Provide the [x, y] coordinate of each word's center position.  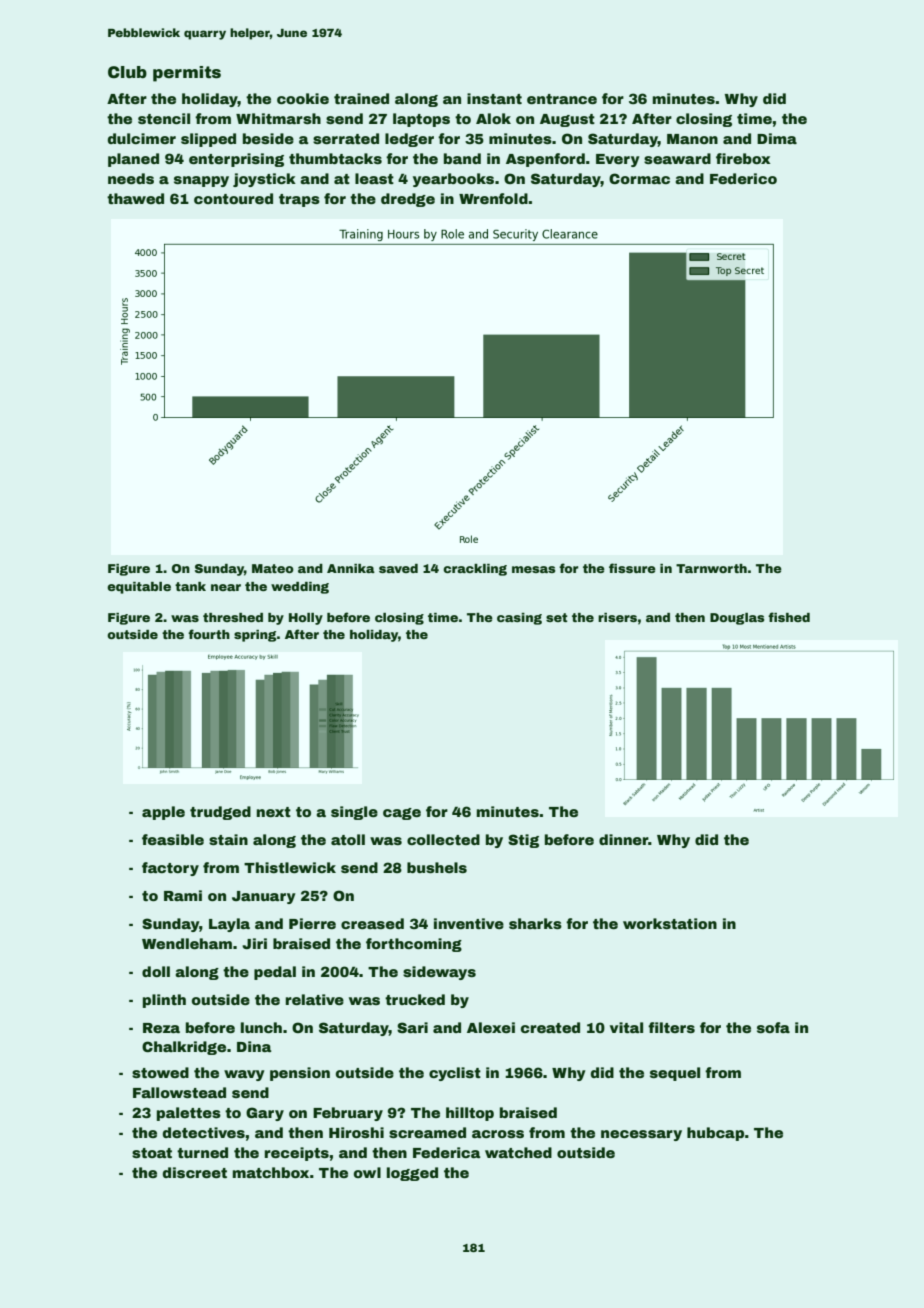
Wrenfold [493, 198]
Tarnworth [711, 568]
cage [402, 814]
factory [170, 869]
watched [518, 1152]
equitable [139, 588]
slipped [208, 140]
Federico [743, 178]
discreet [195, 1172]
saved [398, 568]
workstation [670, 923]
